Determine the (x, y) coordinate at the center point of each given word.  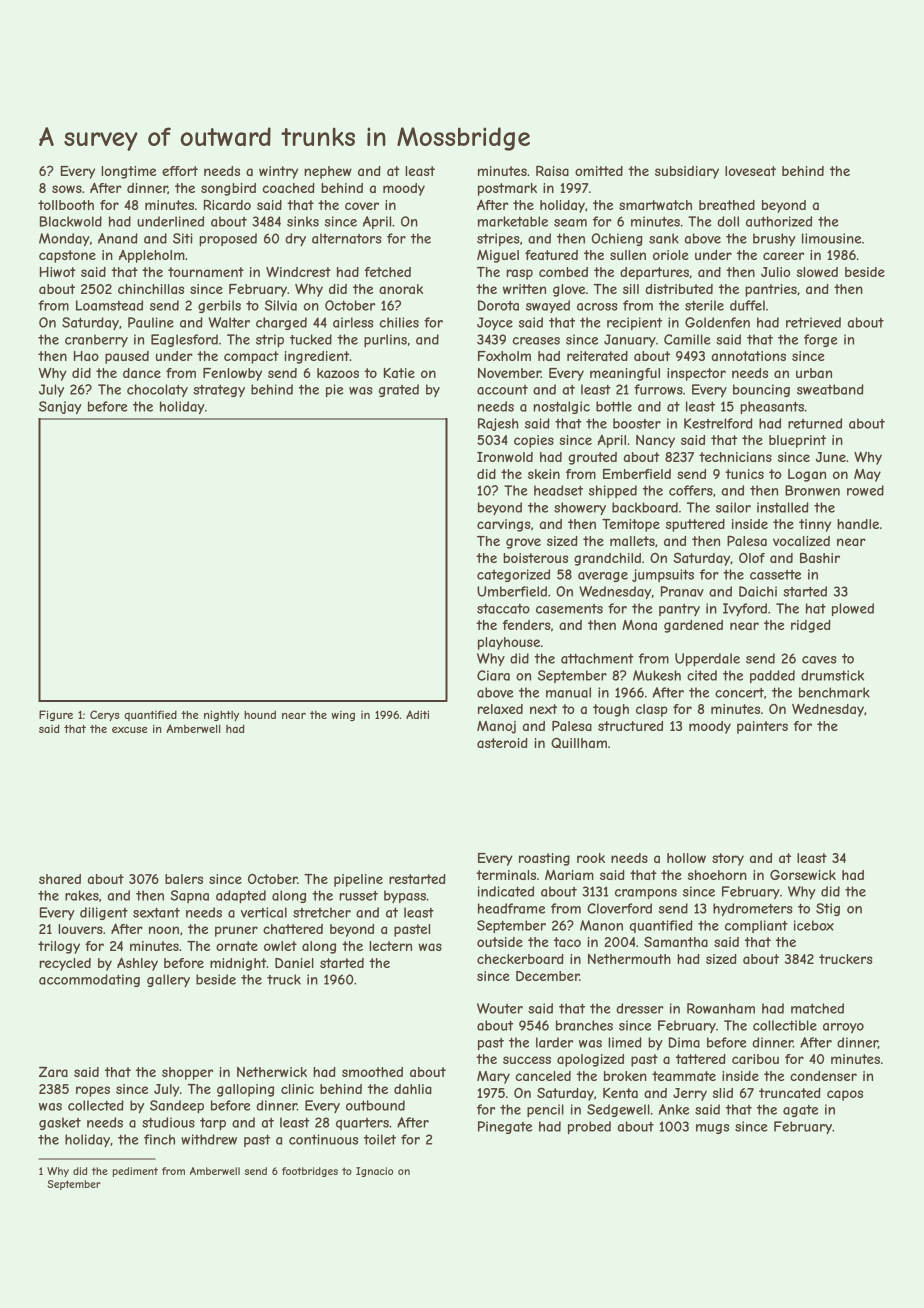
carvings (504, 525)
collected (96, 1105)
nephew (328, 172)
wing (343, 716)
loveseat (750, 171)
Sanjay (60, 407)
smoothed (372, 1072)
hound (260, 714)
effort (180, 171)
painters (762, 727)
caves (819, 660)
